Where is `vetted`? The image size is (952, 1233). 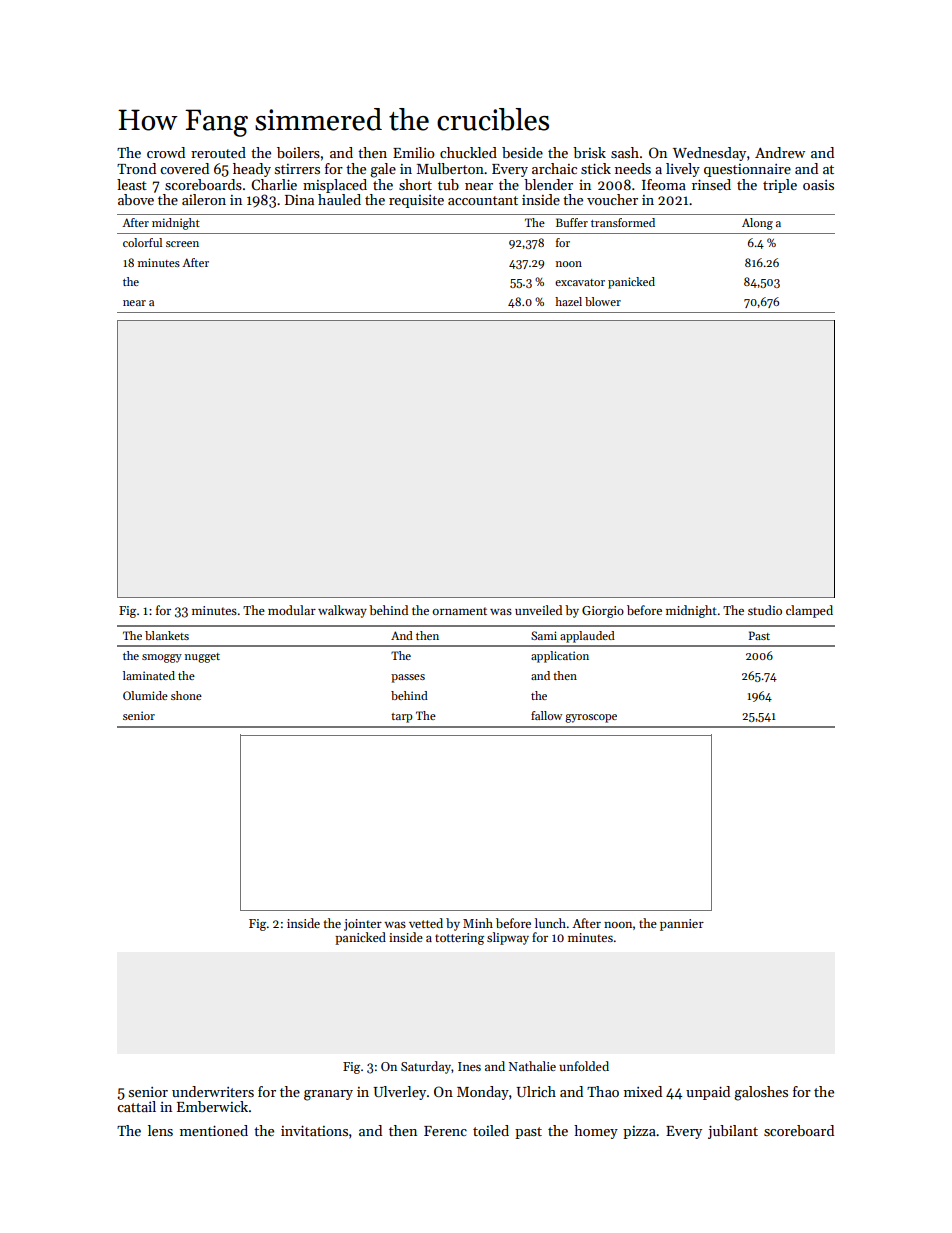
vetted is located at coordinates (426, 923).
